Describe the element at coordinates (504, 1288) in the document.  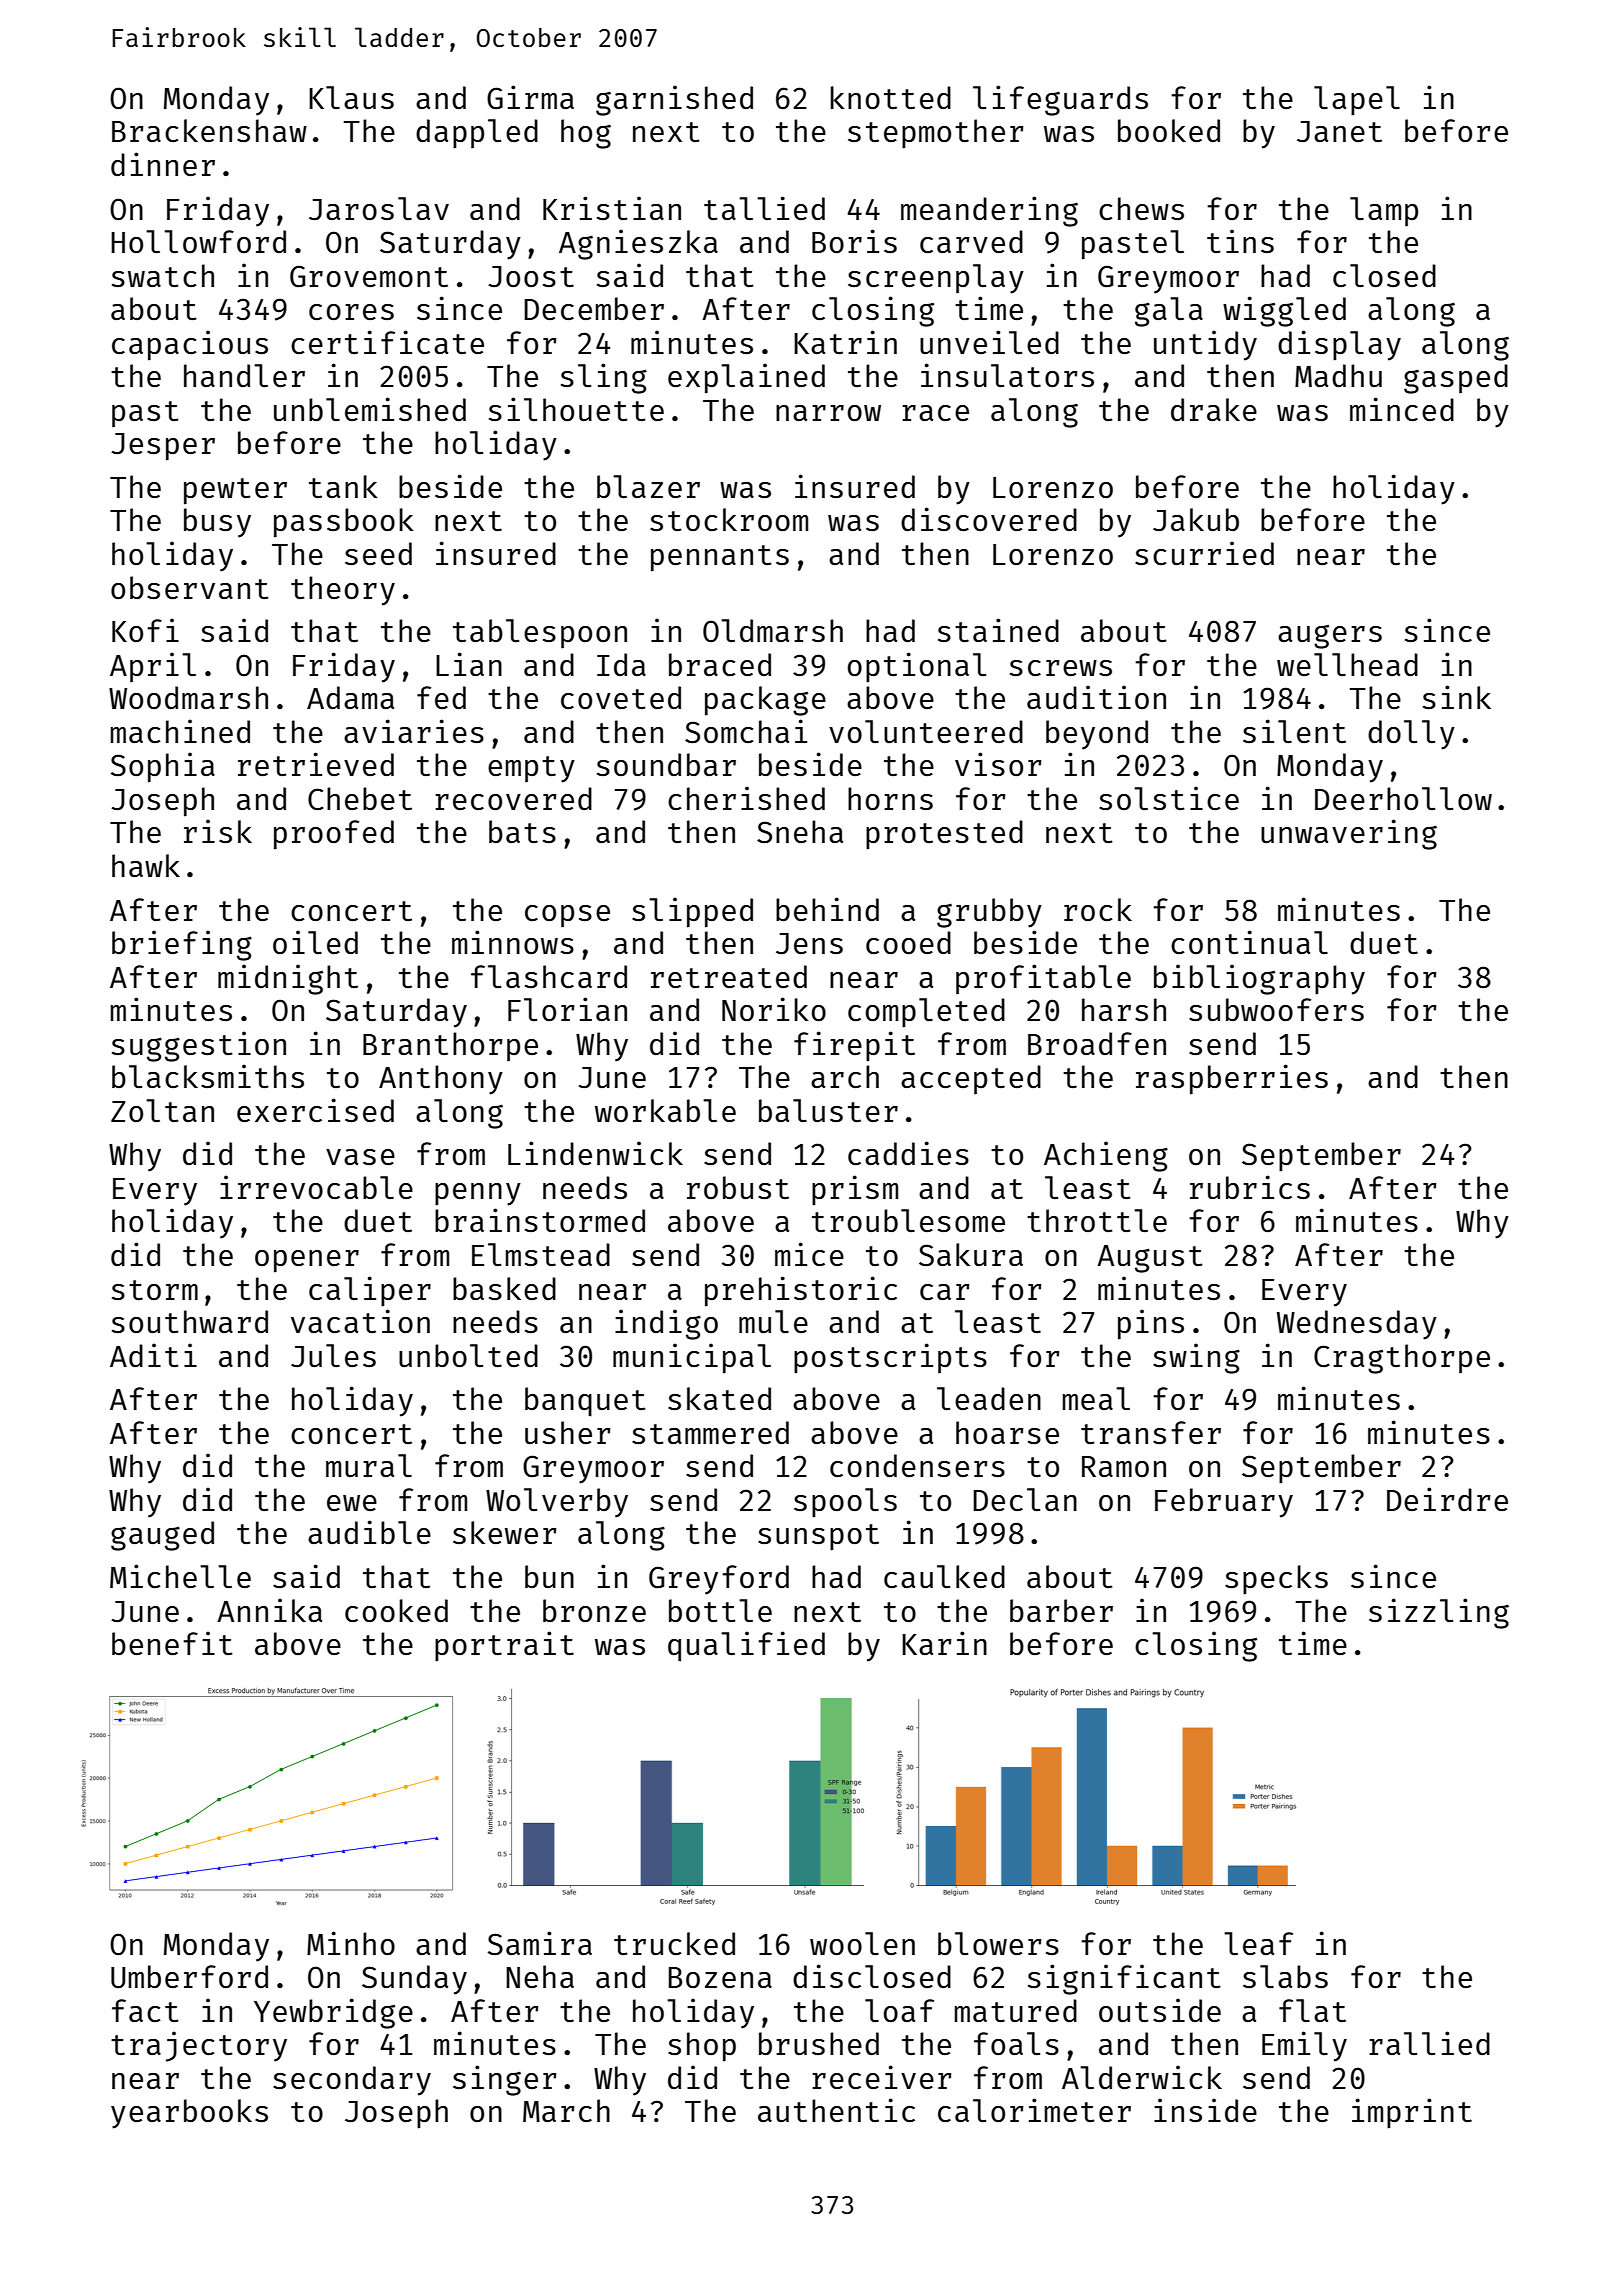
I see `basked` at that location.
